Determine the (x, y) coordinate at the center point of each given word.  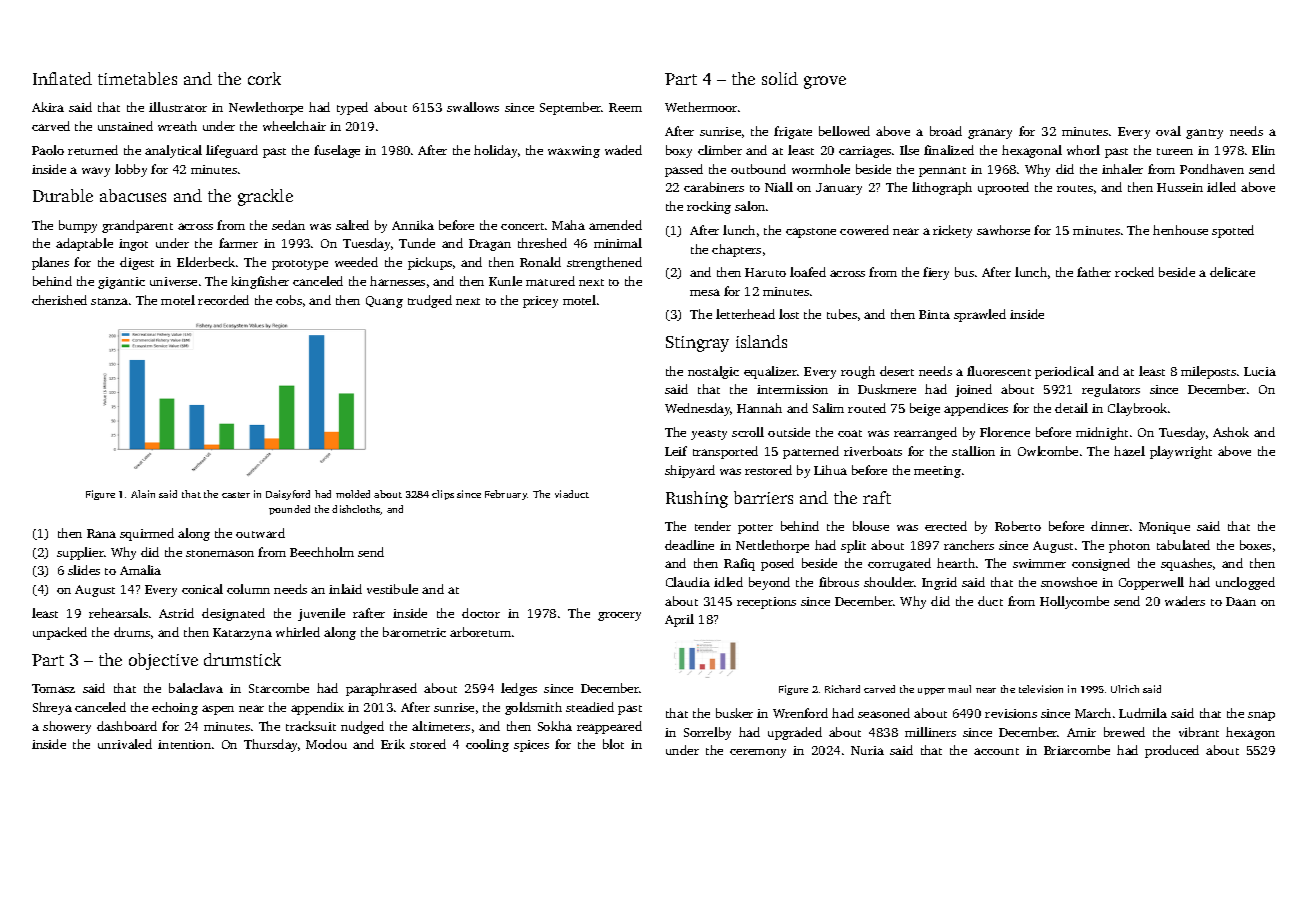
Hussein (1180, 187)
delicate (1232, 272)
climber (720, 150)
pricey (540, 302)
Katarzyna (242, 634)
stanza (109, 301)
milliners (930, 732)
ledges (519, 689)
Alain (143, 494)
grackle (265, 197)
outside (789, 432)
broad (946, 131)
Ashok (1231, 432)
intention (184, 744)
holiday (495, 151)
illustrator (178, 107)
